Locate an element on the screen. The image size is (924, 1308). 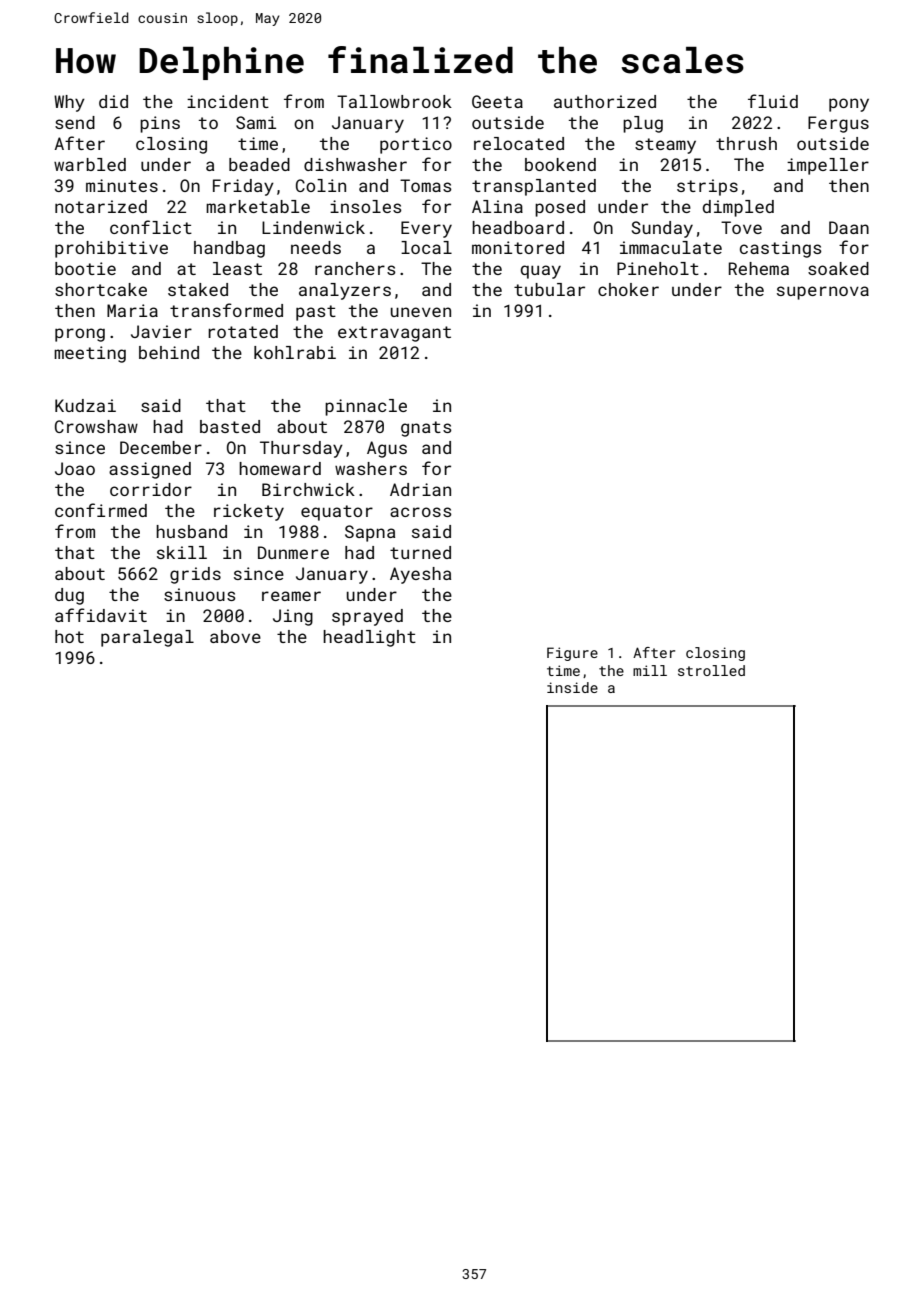
Figure is located at coordinates (572, 654).
